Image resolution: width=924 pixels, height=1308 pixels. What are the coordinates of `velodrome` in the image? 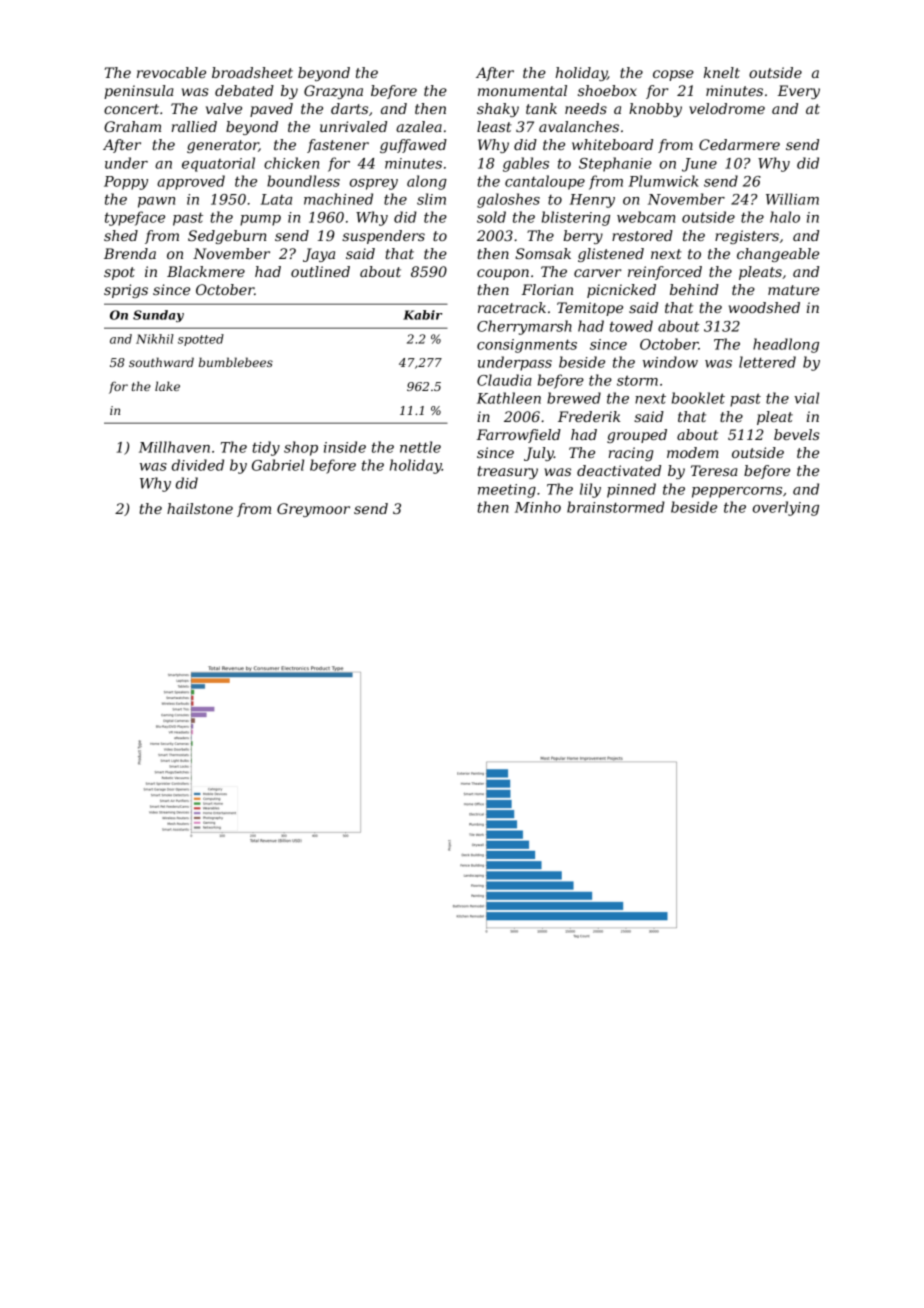 It's located at (727, 108).
